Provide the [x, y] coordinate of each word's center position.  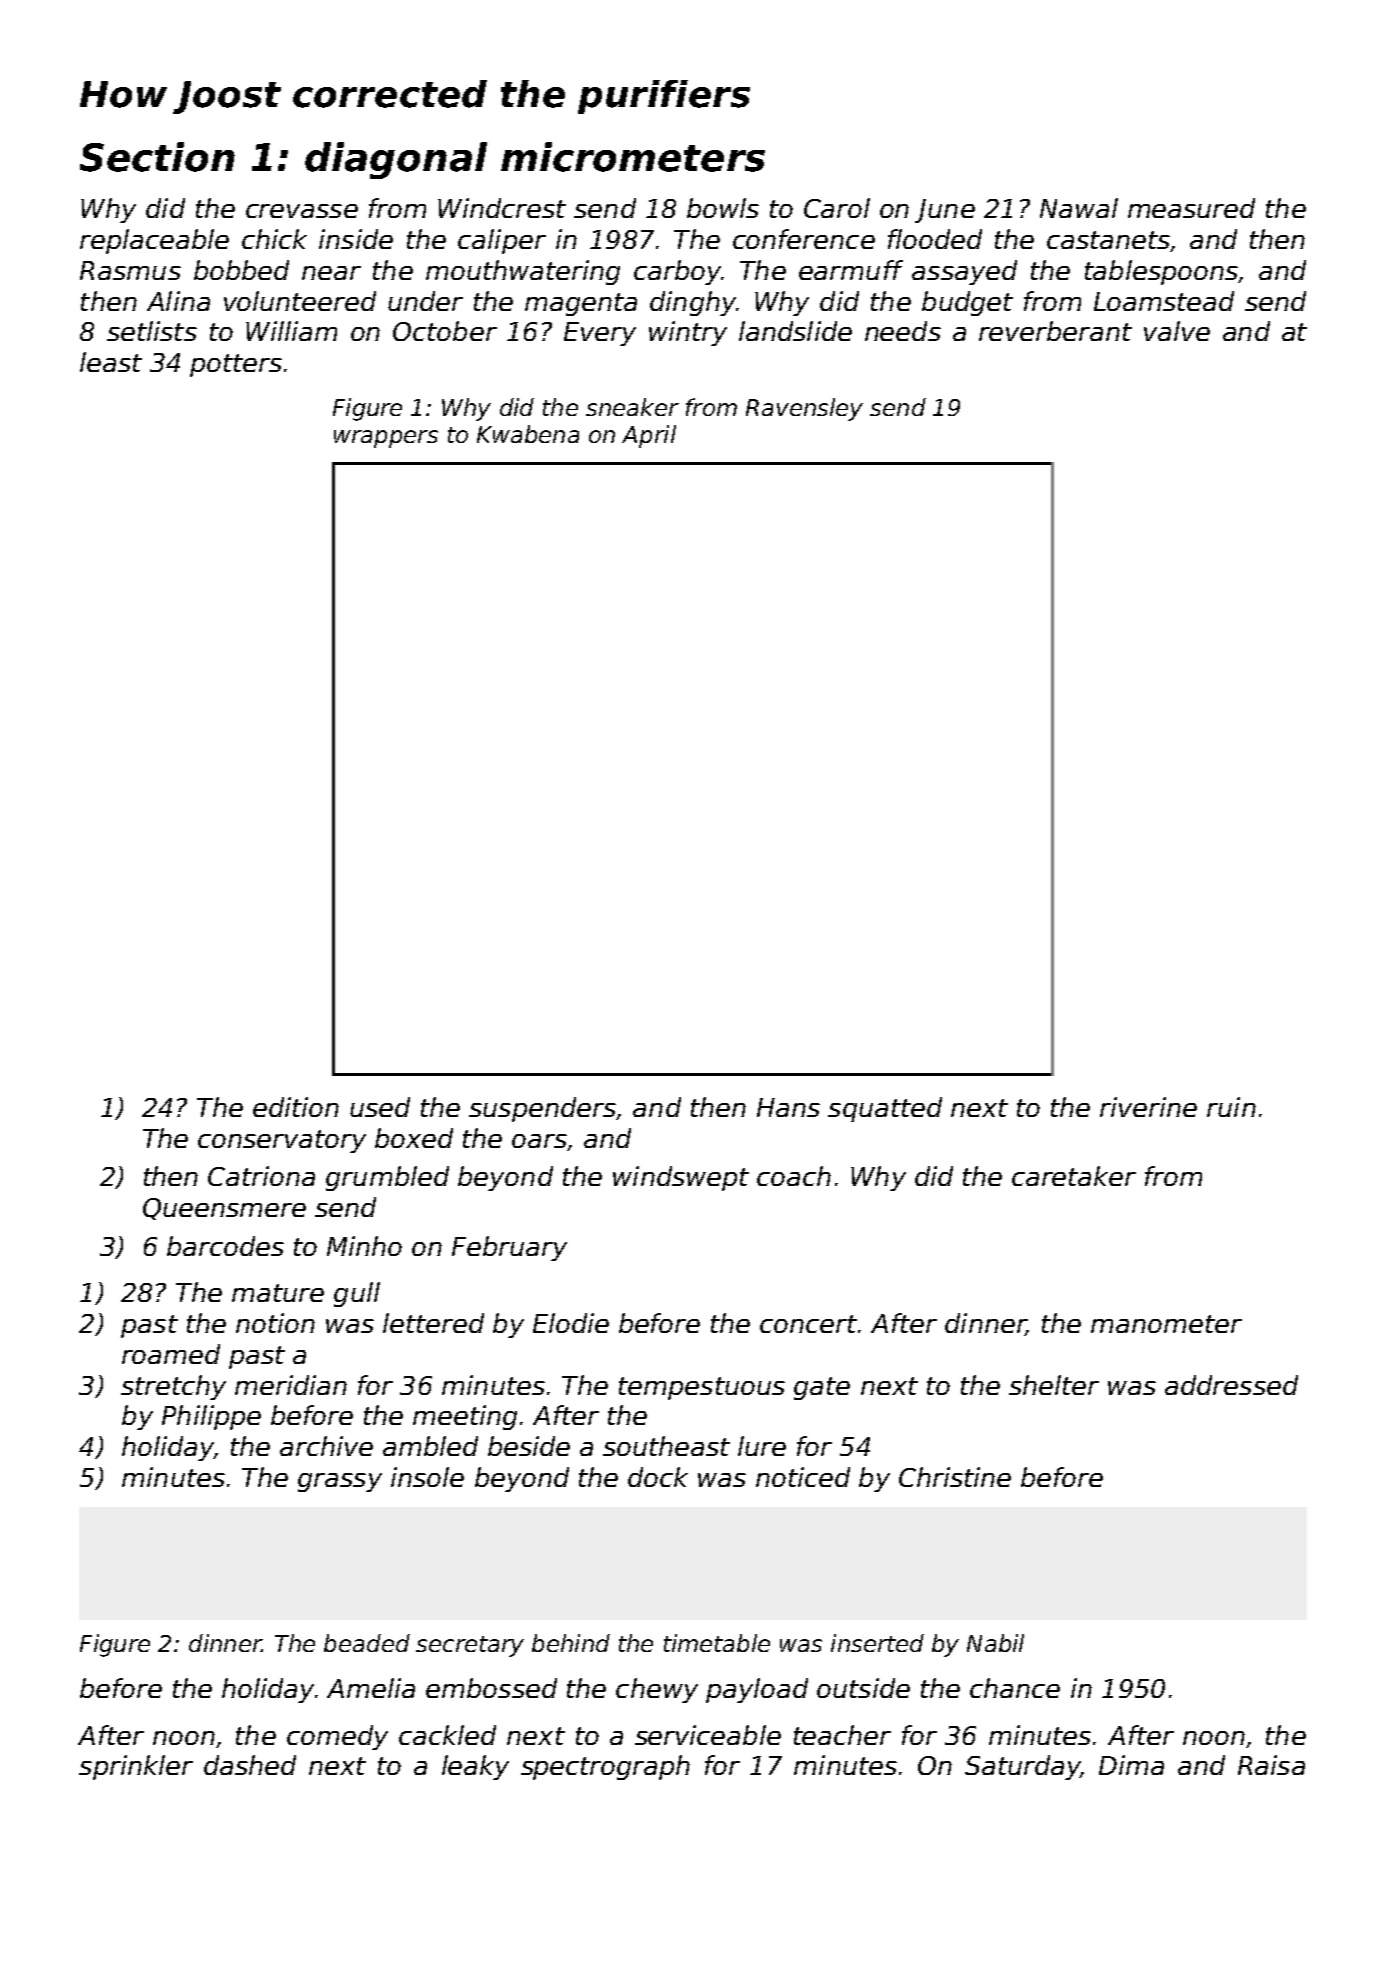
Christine [955, 1477]
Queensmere [224, 1209]
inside [356, 239]
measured [1191, 208]
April [649, 436]
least [111, 362]
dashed [250, 1765]
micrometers [633, 157]
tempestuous [702, 1388]
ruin [1231, 1107]
